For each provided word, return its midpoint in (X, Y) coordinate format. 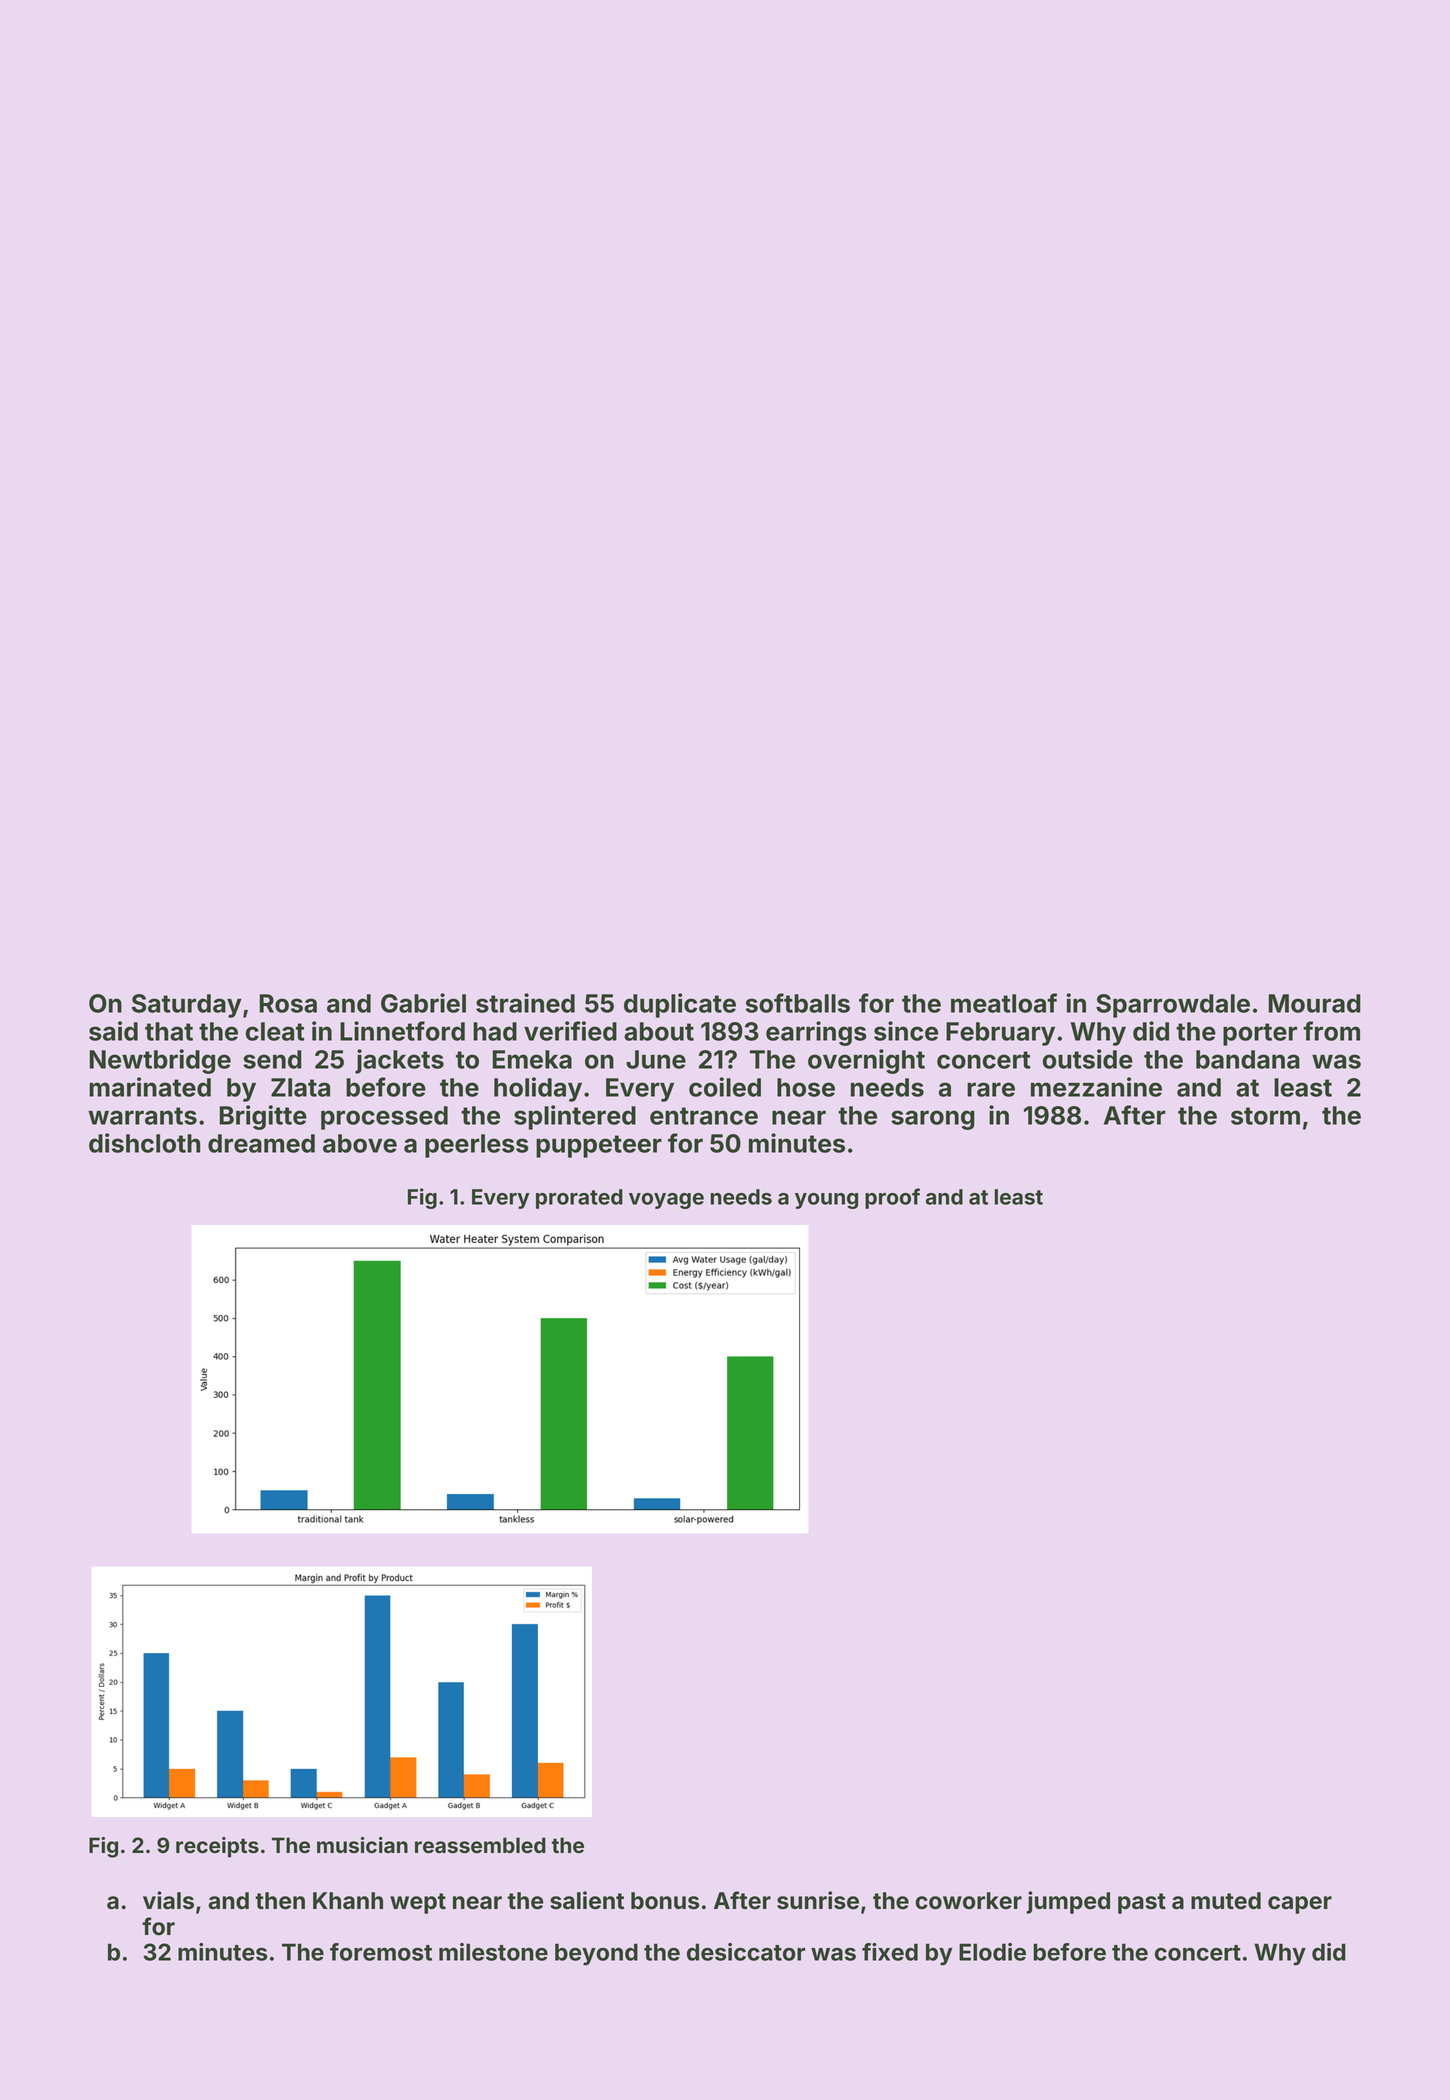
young (826, 1201)
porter (1260, 1034)
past (1142, 1903)
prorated (579, 1199)
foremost (381, 1952)
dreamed (261, 1143)
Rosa (288, 1003)
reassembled (480, 1845)
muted (1226, 1901)
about (659, 1031)
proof (892, 1198)
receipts (217, 1847)
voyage (666, 1201)
